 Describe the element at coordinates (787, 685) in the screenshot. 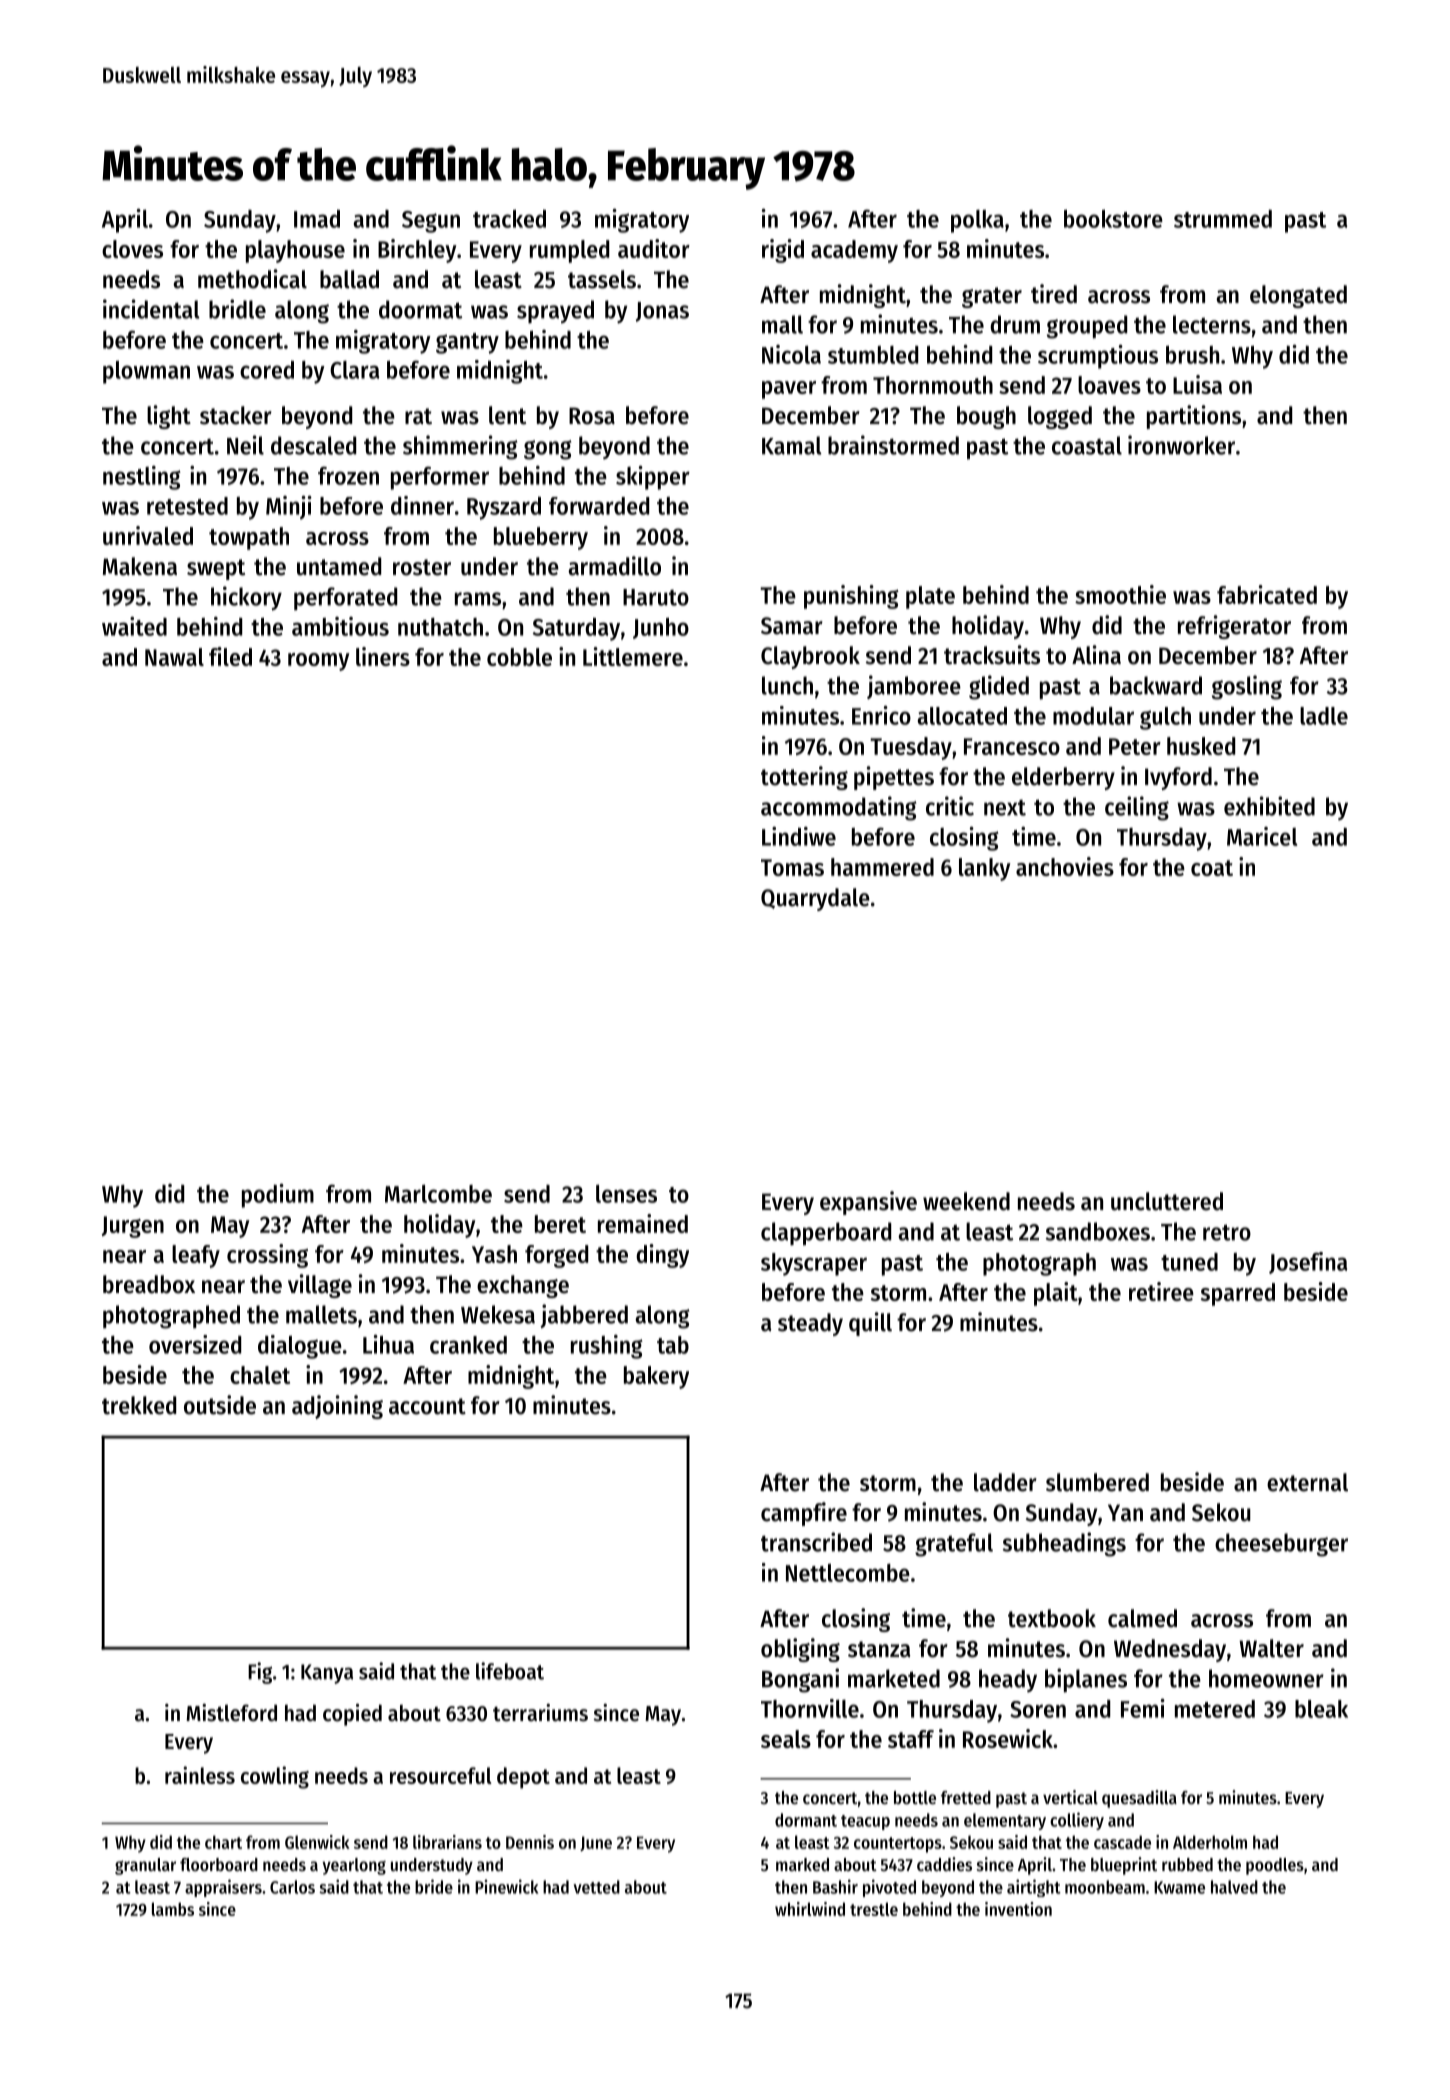

I see `lunch` at that location.
